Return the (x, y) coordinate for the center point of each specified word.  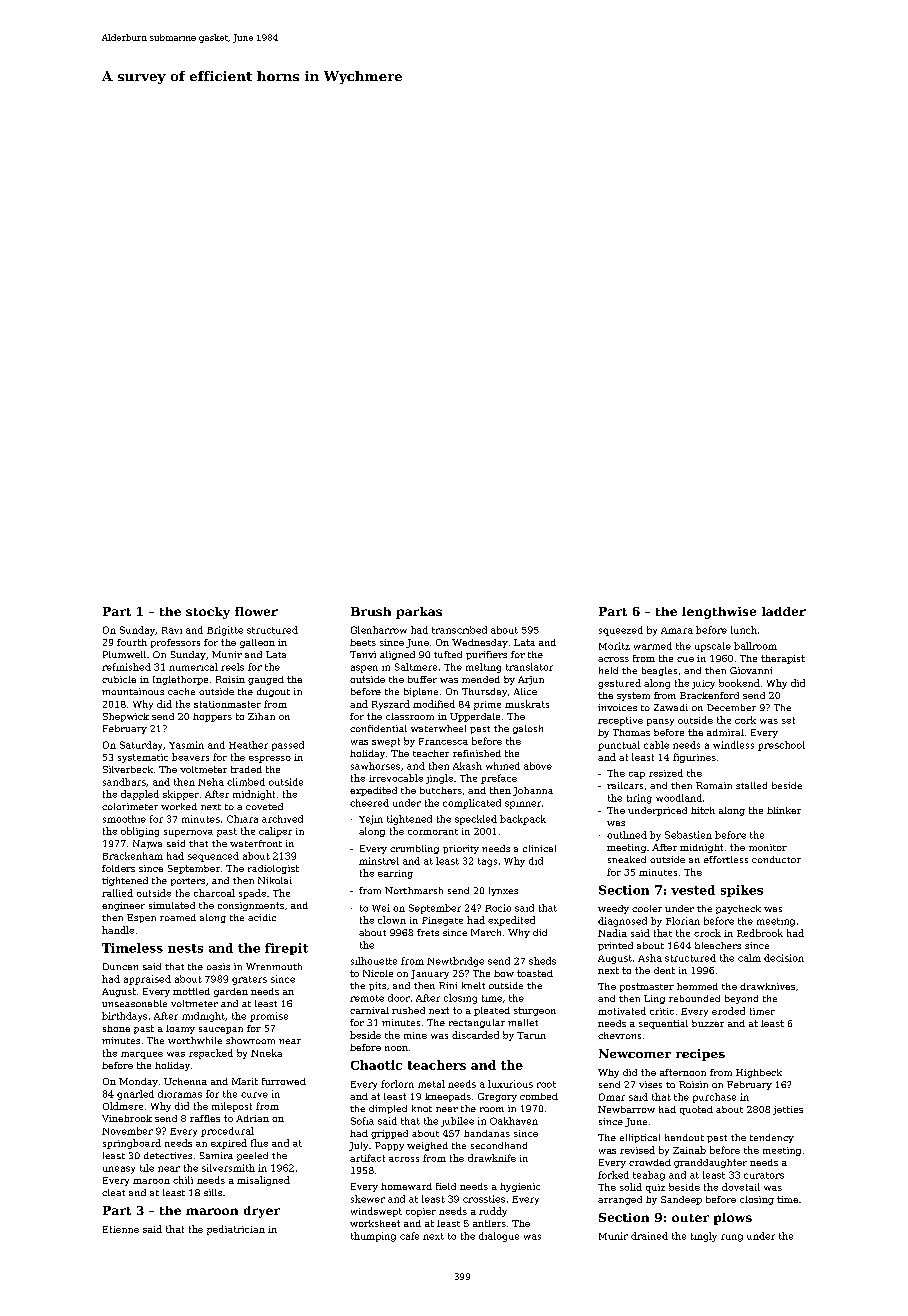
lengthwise (719, 613)
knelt (473, 985)
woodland (679, 798)
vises (650, 1084)
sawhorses (375, 766)
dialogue (499, 1237)
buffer (422, 679)
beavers (190, 757)
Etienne (121, 1229)
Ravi (172, 630)
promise (269, 1017)
